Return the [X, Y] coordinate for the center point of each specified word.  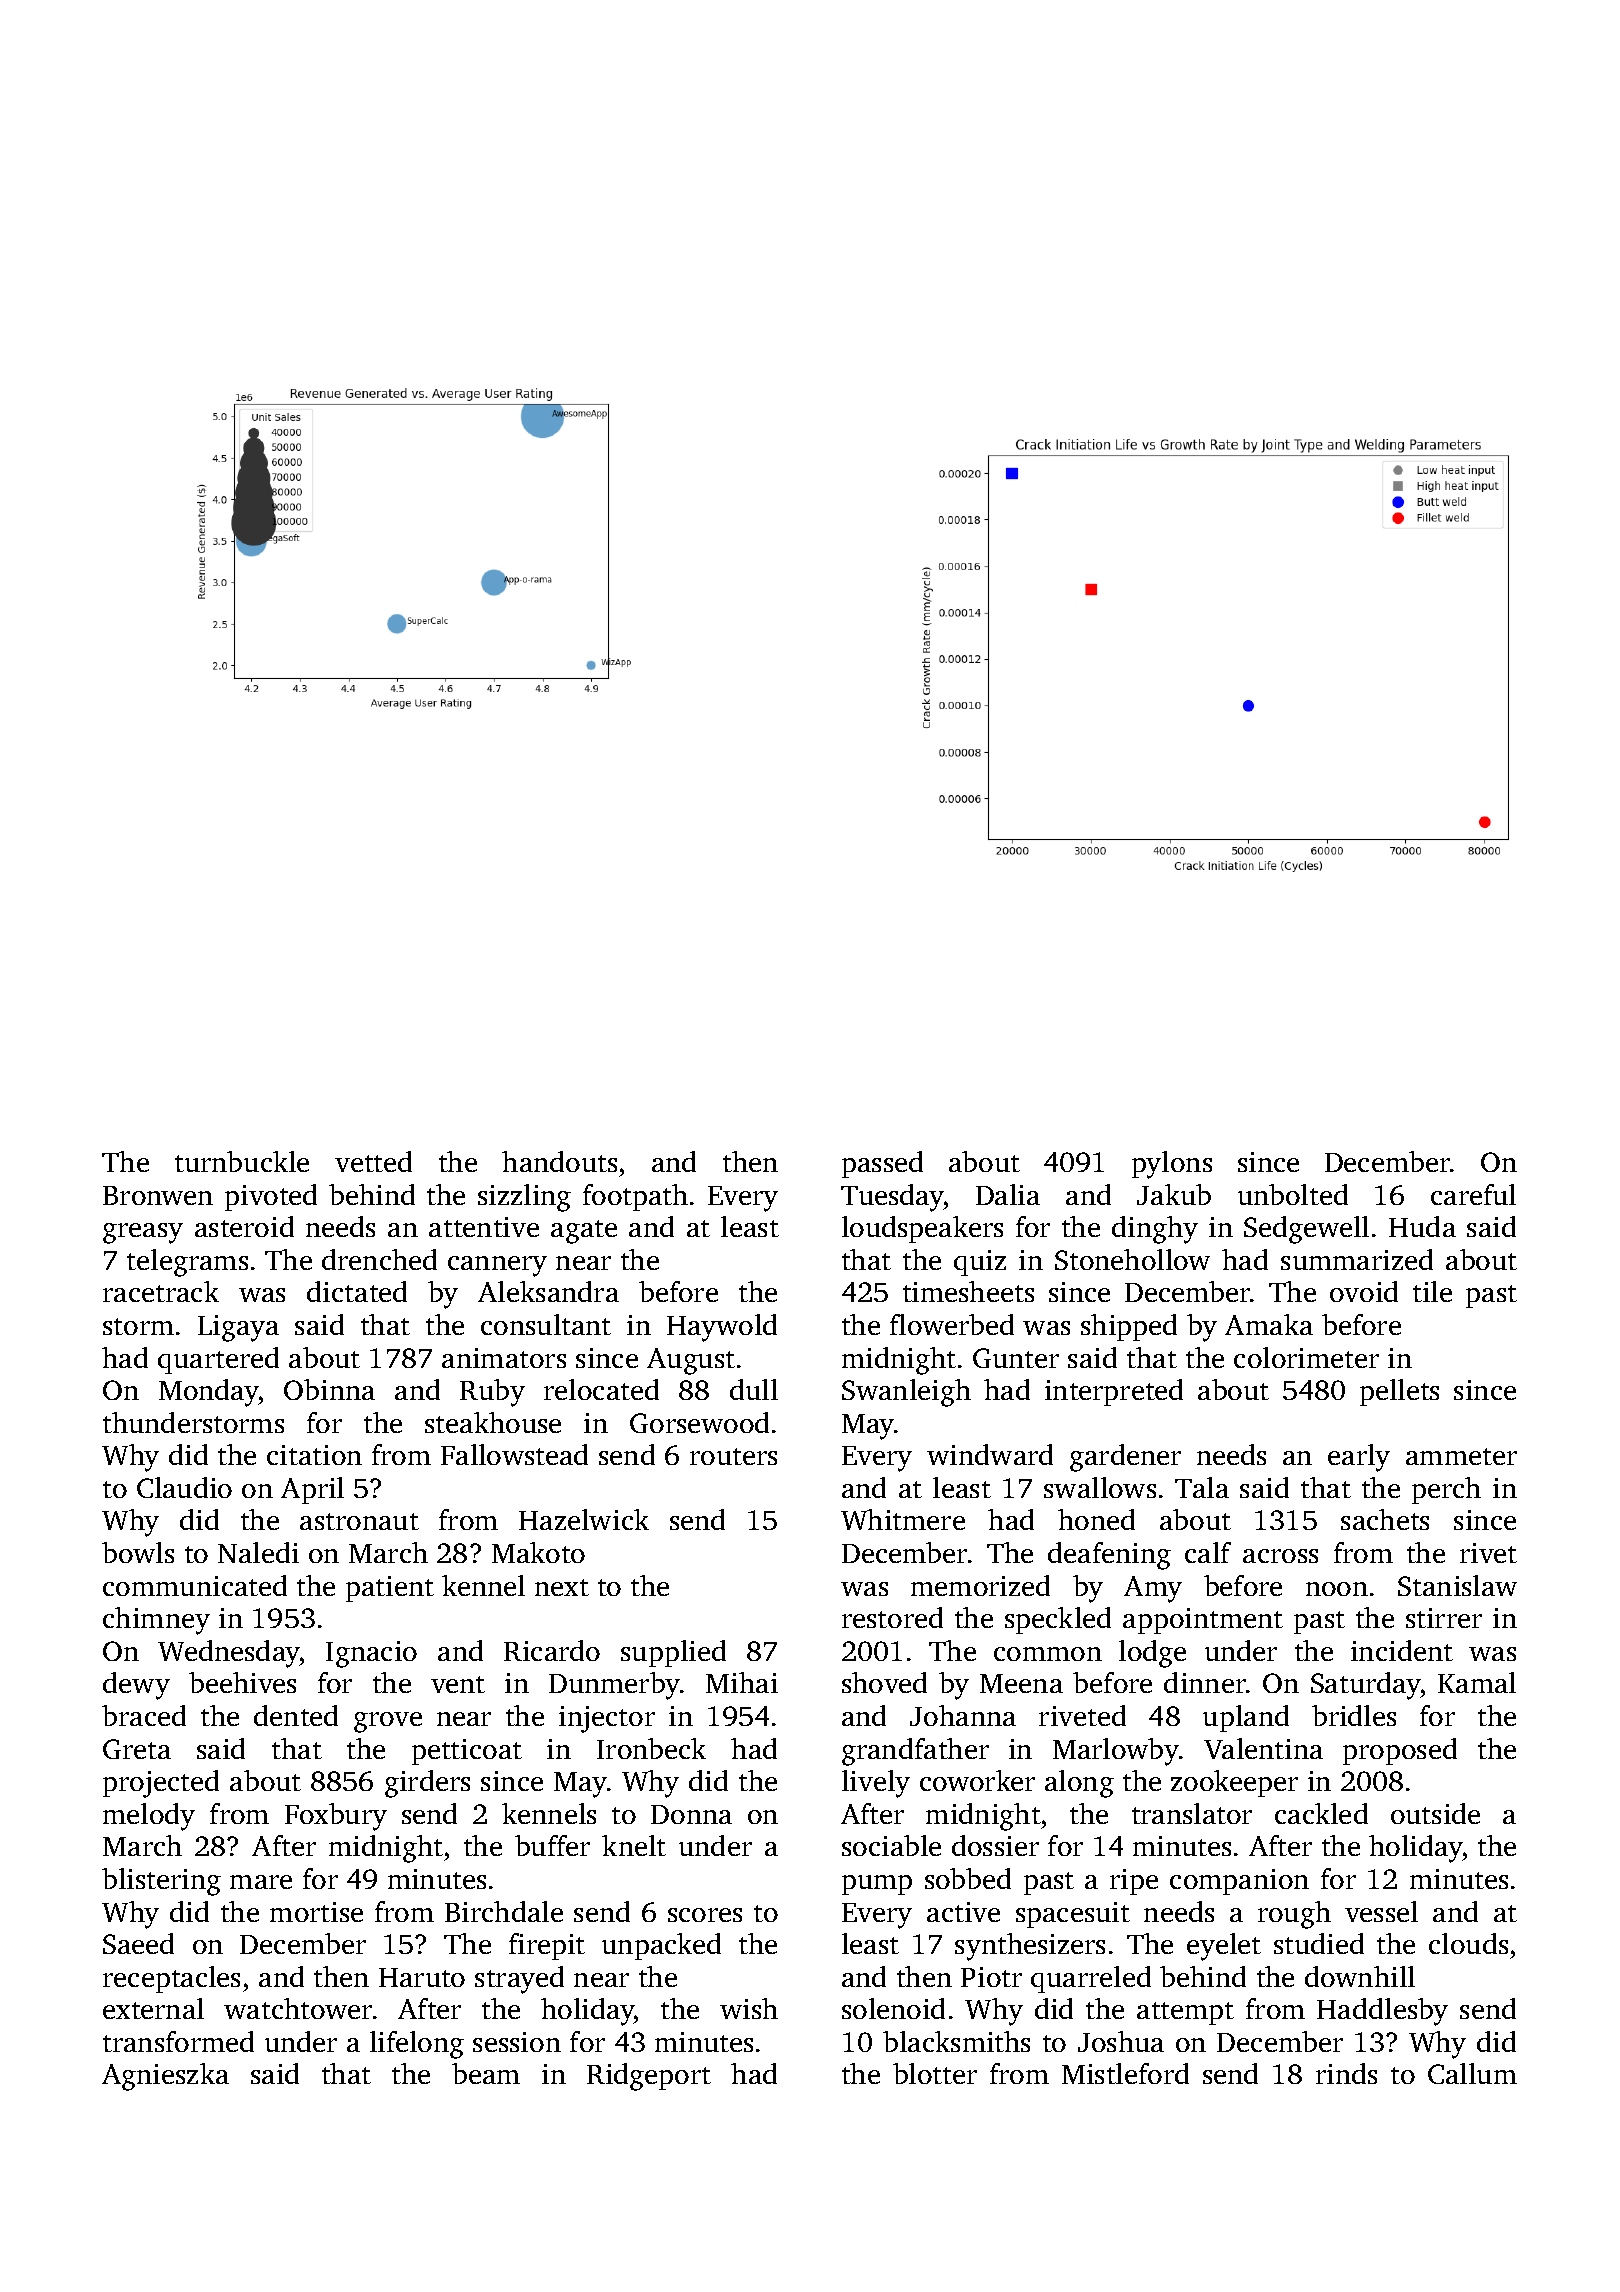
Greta [137, 1749]
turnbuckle [242, 1161]
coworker [977, 1780]
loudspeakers [922, 1229]
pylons [1172, 1165]
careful [1473, 1194]
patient [390, 1589]
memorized [980, 1585]
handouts [559, 1161]
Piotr [991, 1977]
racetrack [161, 1291]
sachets [1385, 1519]
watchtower [298, 2008]
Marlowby [1116, 1752]
